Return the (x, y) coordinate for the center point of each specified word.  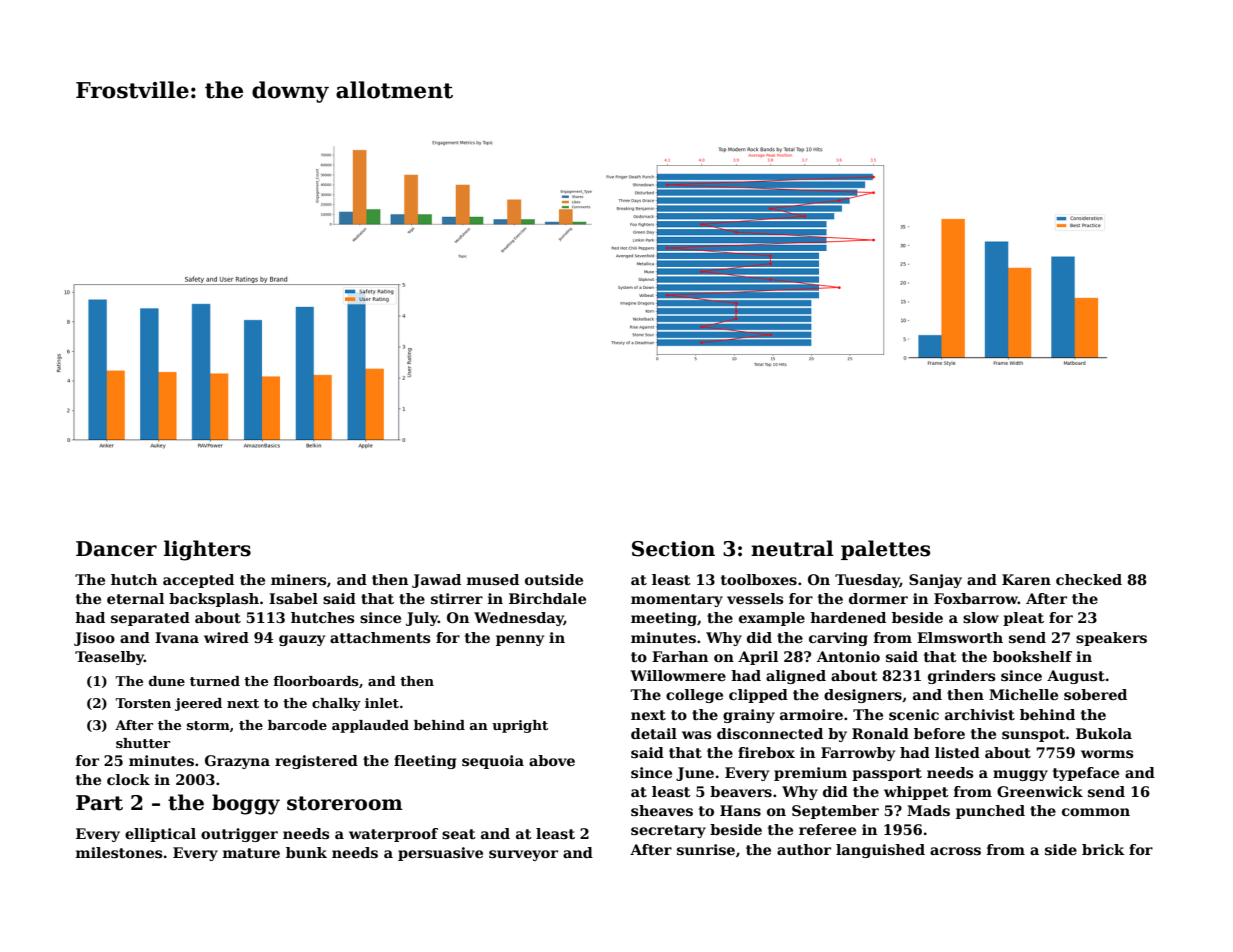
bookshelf (1032, 656)
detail (654, 733)
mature (251, 853)
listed (957, 752)
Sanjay (935, 581)
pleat (1023, 619)
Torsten (143, 703)
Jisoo (94, 639)
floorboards (316, 681)
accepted (198, 581)
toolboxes (759, 579)
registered (316, 762)
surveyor (523, 855)
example (772, 619)
